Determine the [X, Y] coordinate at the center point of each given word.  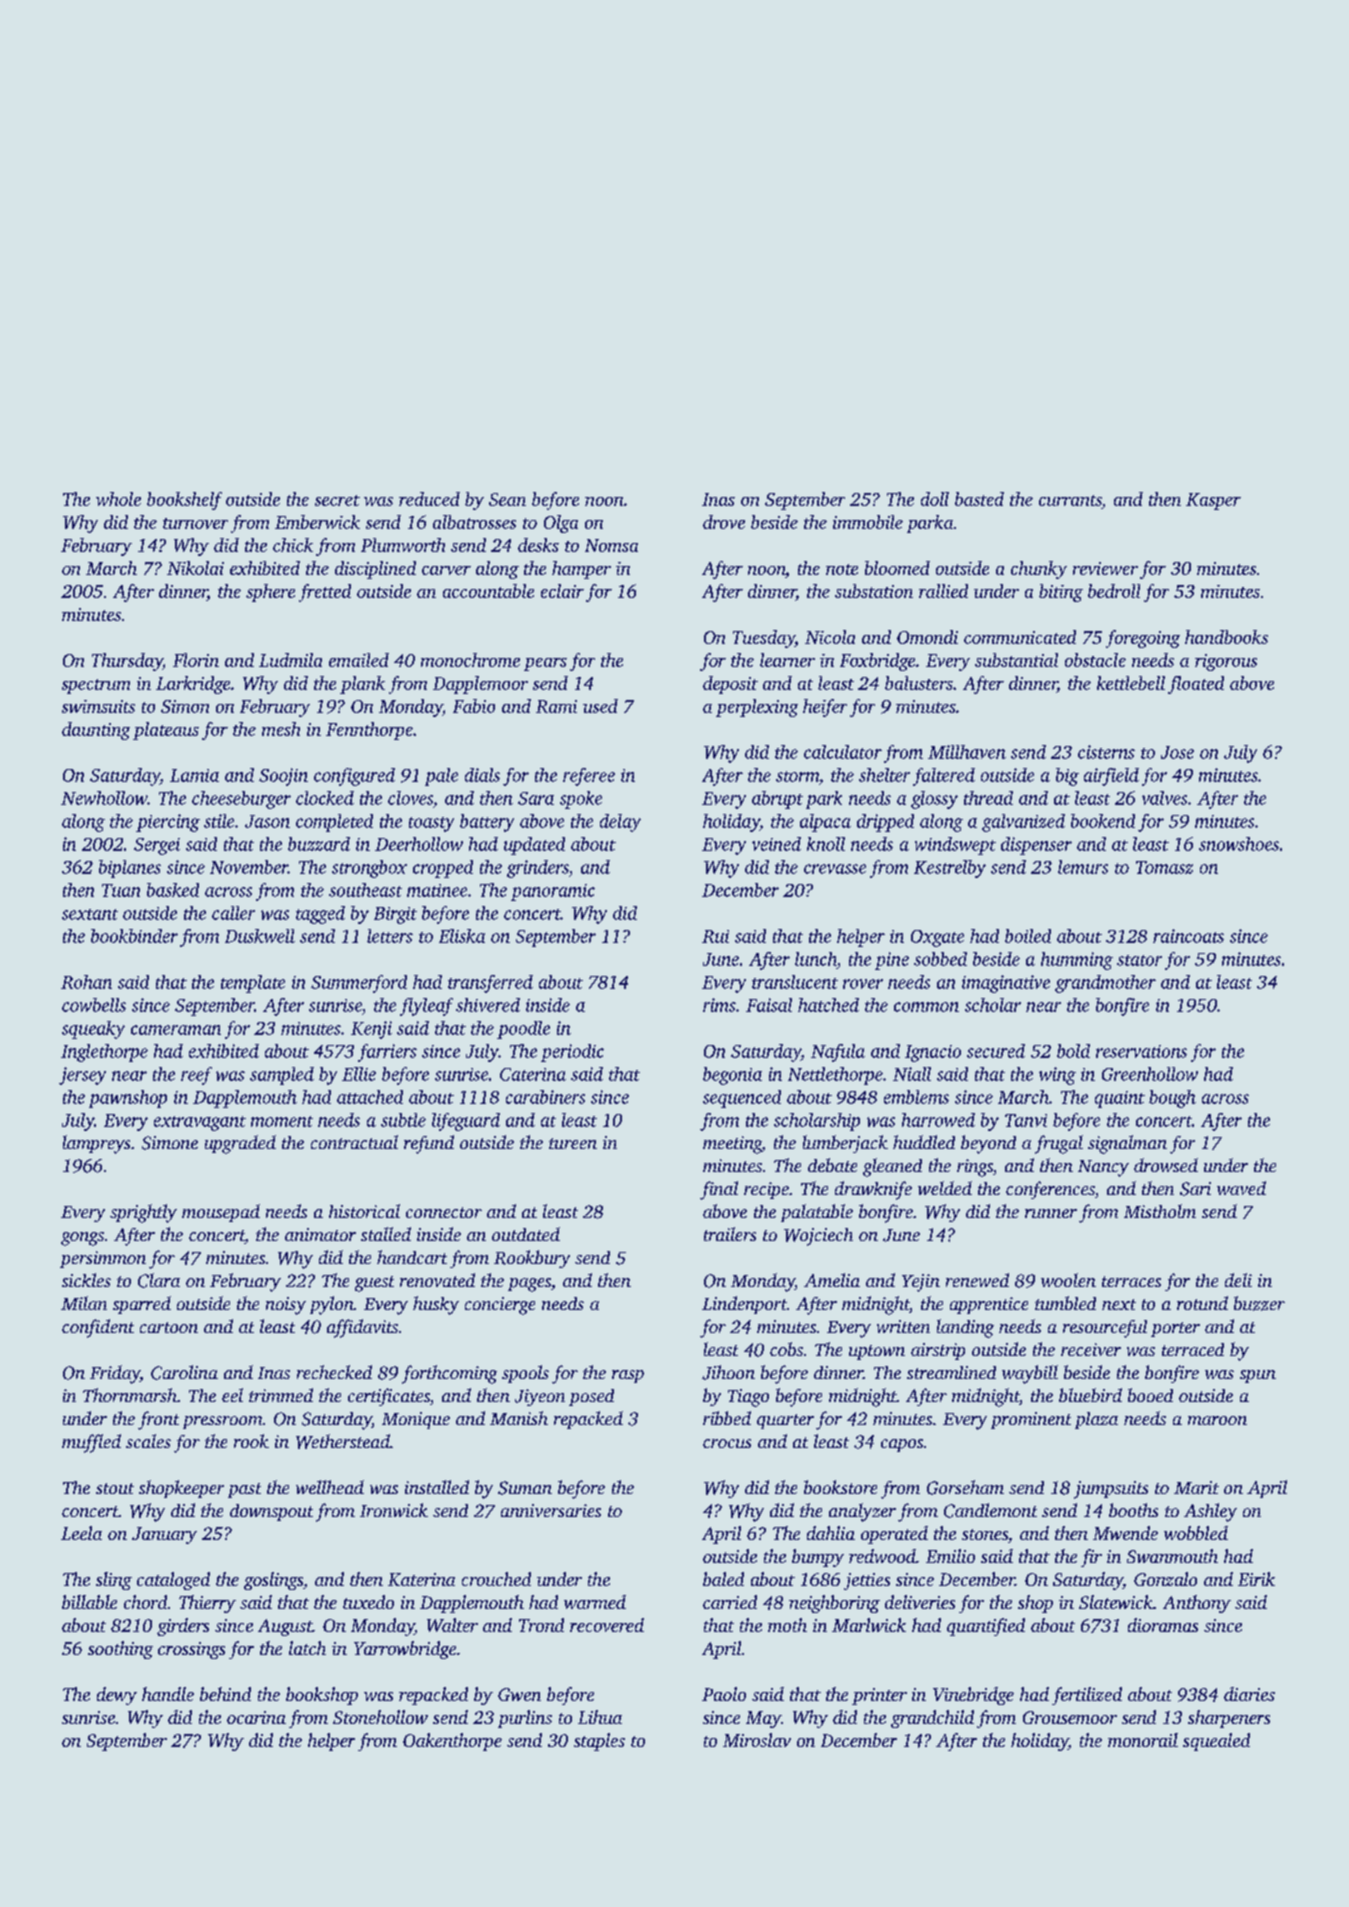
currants [1070, 502]
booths [1133, 1510]
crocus [727, 1443]
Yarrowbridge [405, 1650]
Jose [1177, 752]
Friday [115, 1374]
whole [118, 499]
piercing [168, 823]
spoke [581, 800]
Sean [507, 499]
